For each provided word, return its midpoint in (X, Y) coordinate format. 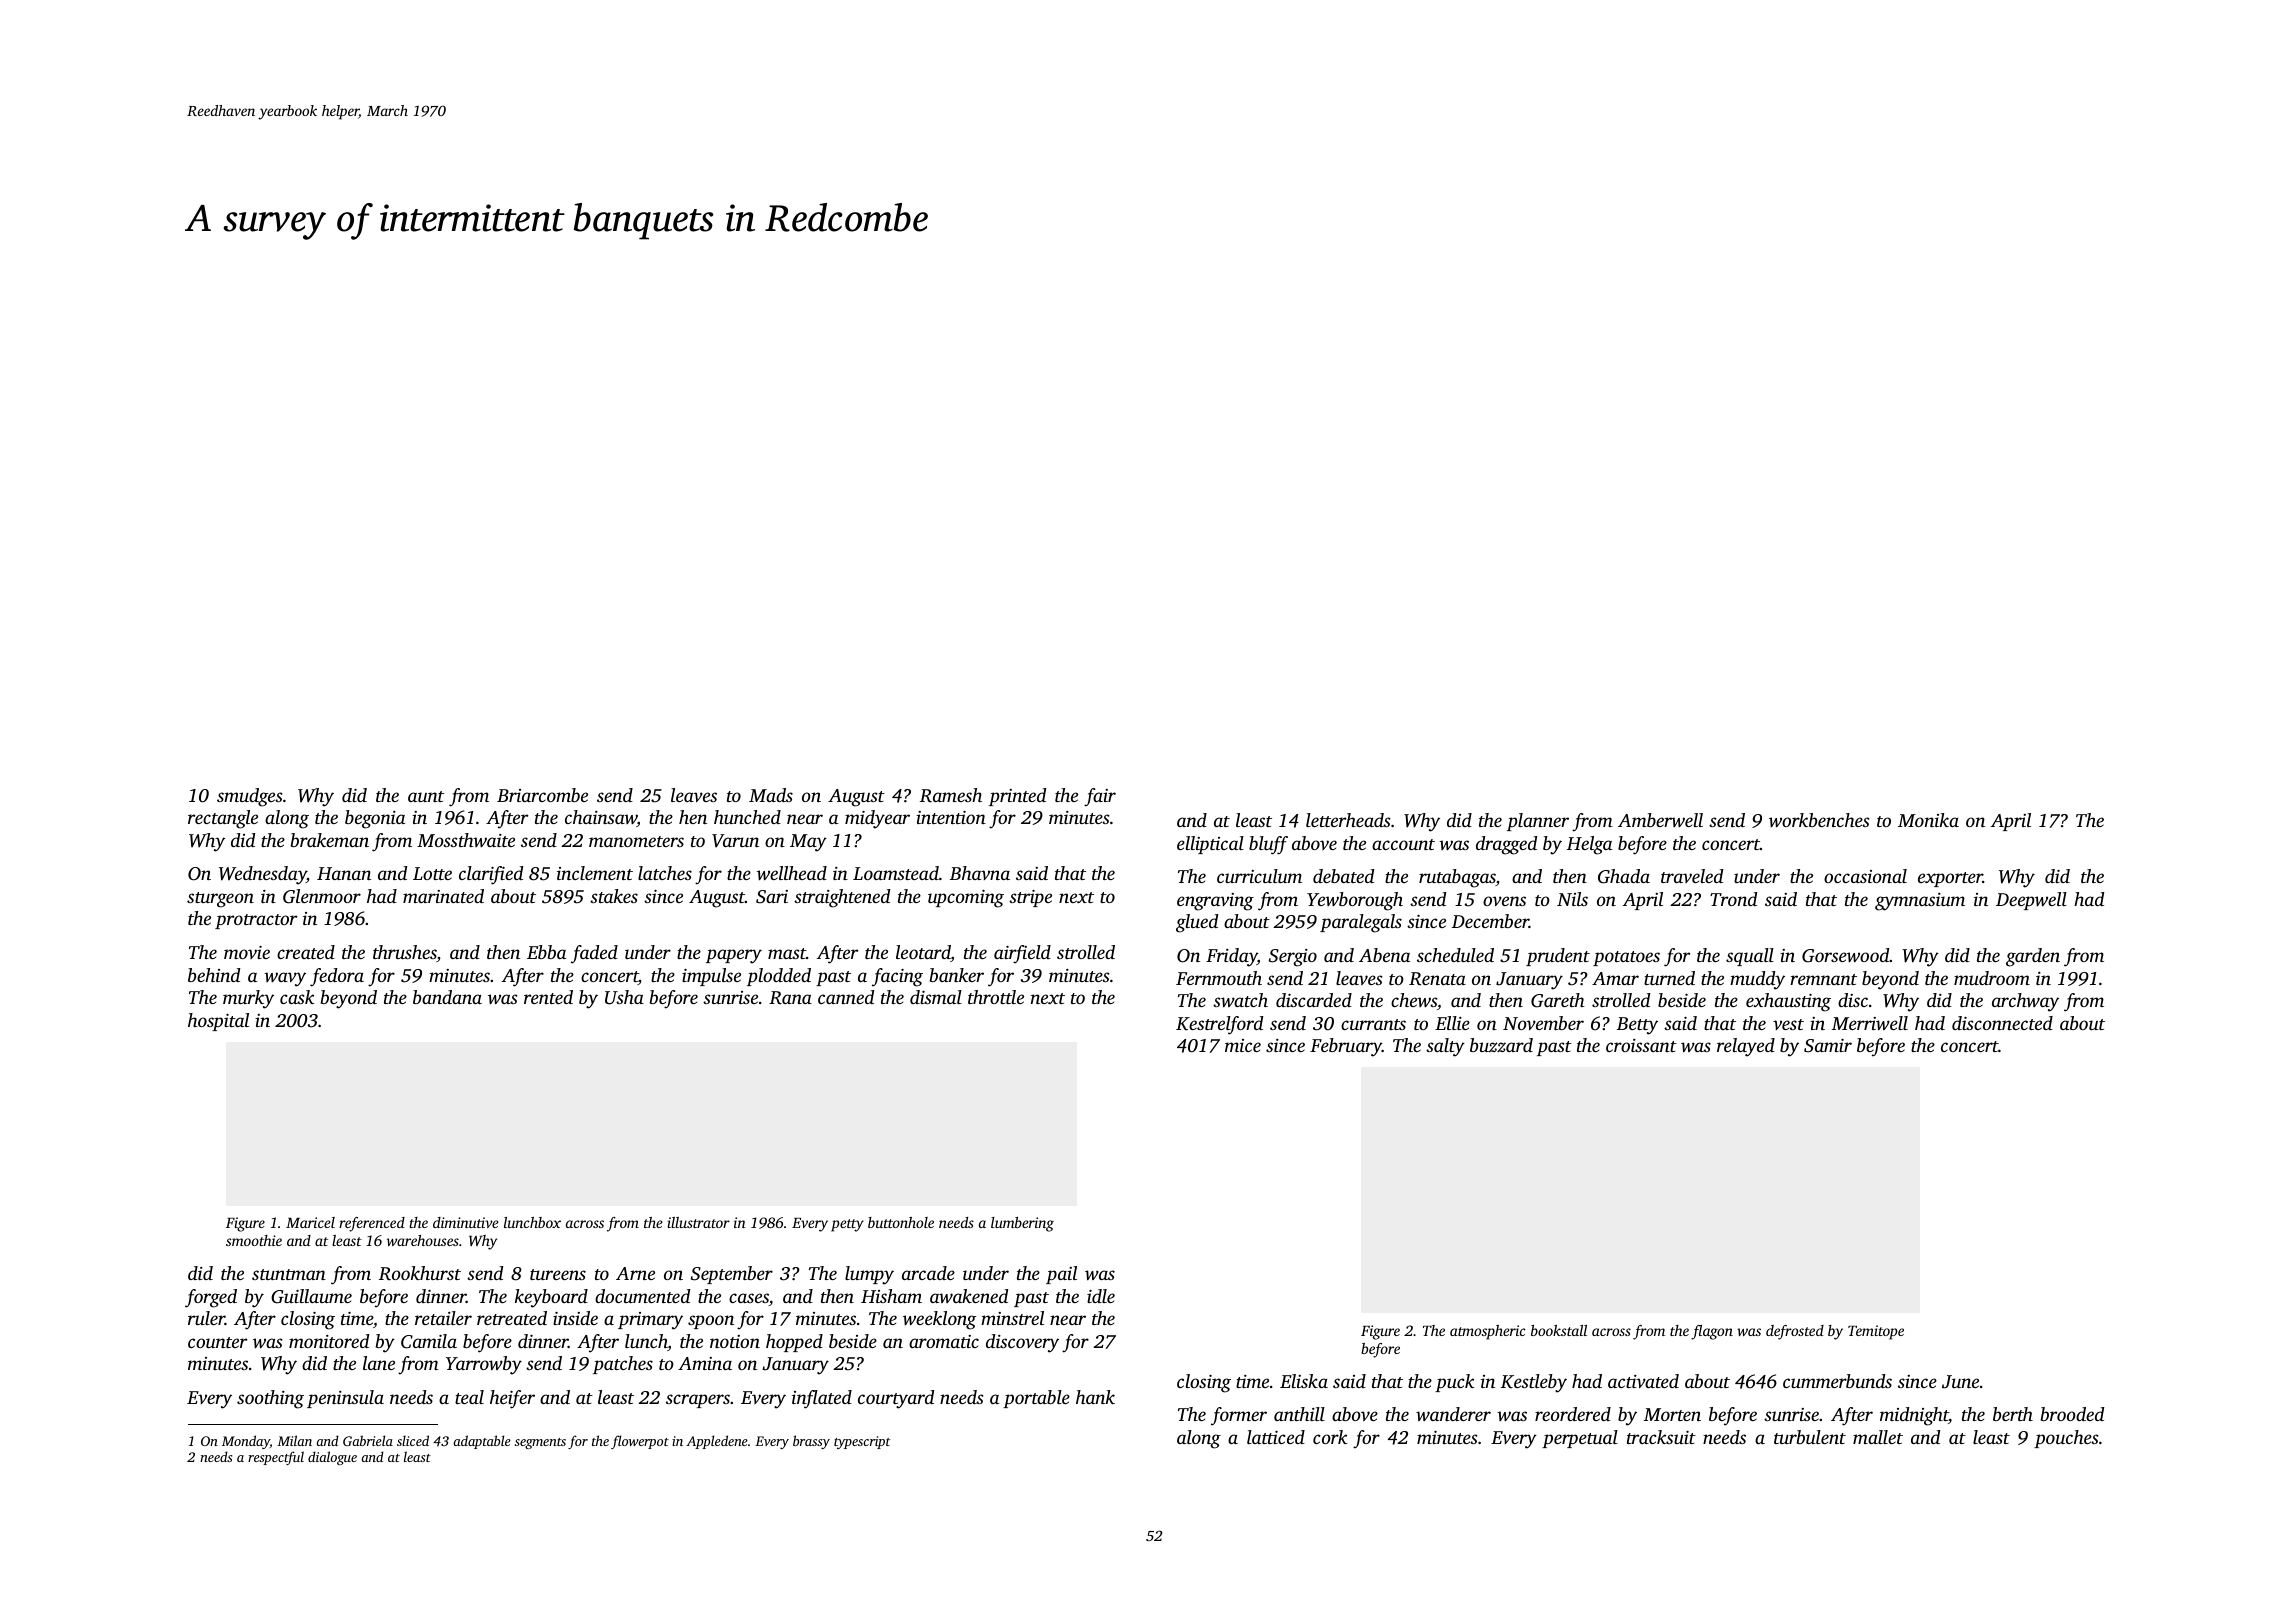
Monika (1928, 820)
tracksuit (1661, 1437)
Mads (771, 795)
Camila (429, 1341)
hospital (218, 1022)
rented (548, 997)
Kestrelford (1219, 1025)
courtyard (896, 1399)
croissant (1641, 1045)
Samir (1828, 1046)
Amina (705, 1363)
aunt (426, 796)
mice (1243, 1045)
